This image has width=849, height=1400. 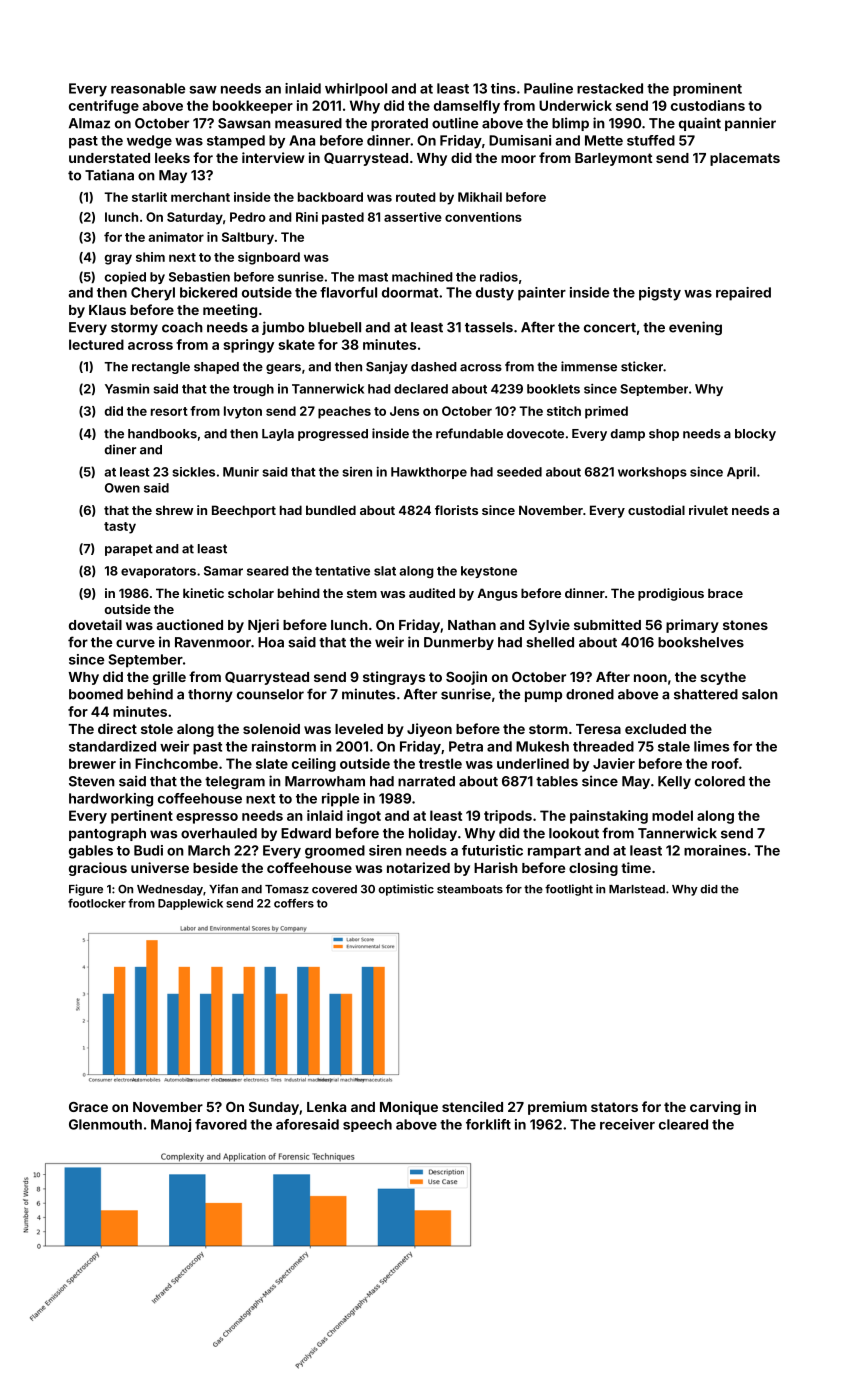 I want to click on evening, so click(x=695, y=328).
